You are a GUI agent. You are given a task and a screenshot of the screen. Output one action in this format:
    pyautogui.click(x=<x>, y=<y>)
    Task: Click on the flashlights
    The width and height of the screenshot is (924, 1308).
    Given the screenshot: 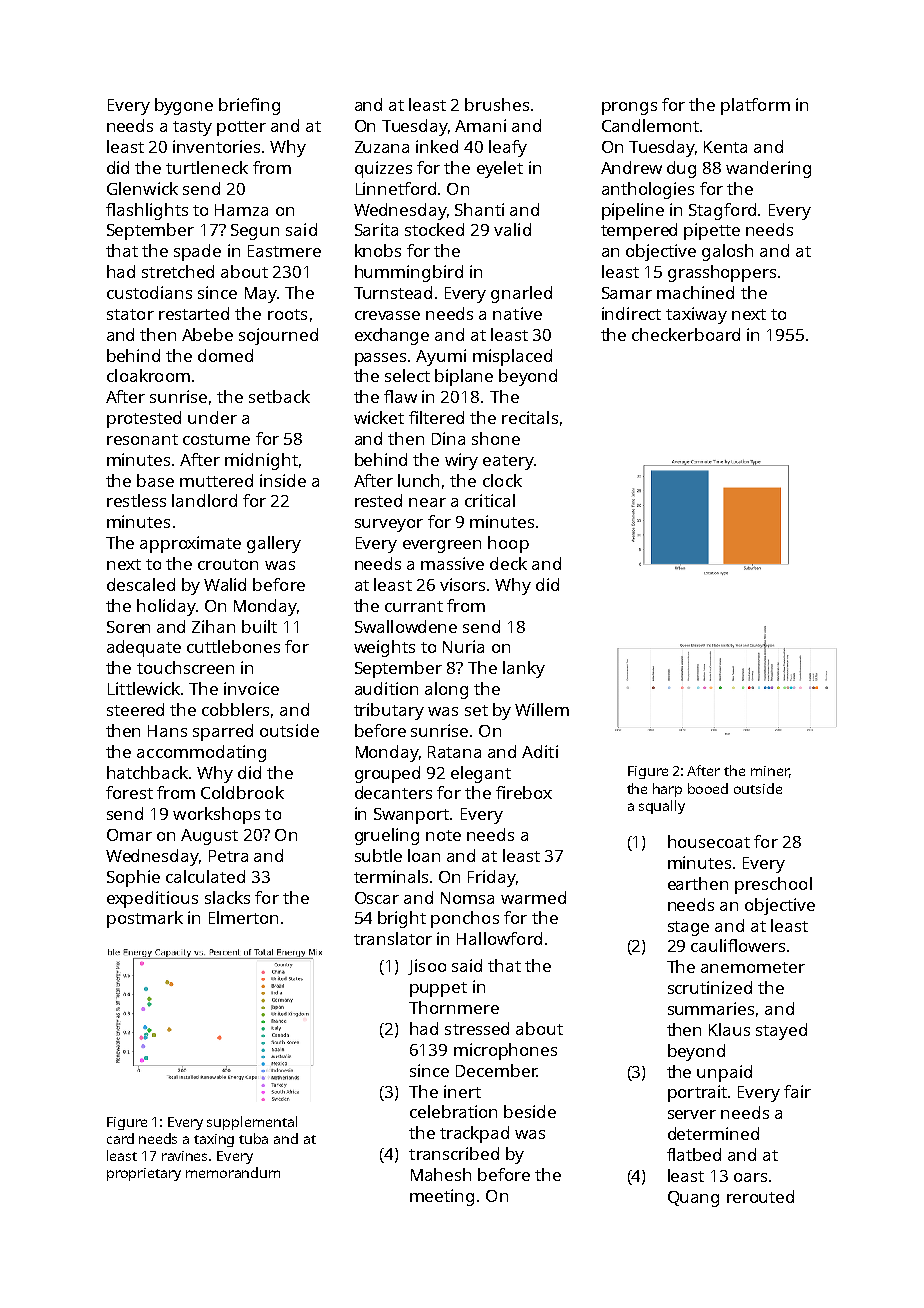 What is the action you would take?
    pyautogui.click(x=147, y=211)
